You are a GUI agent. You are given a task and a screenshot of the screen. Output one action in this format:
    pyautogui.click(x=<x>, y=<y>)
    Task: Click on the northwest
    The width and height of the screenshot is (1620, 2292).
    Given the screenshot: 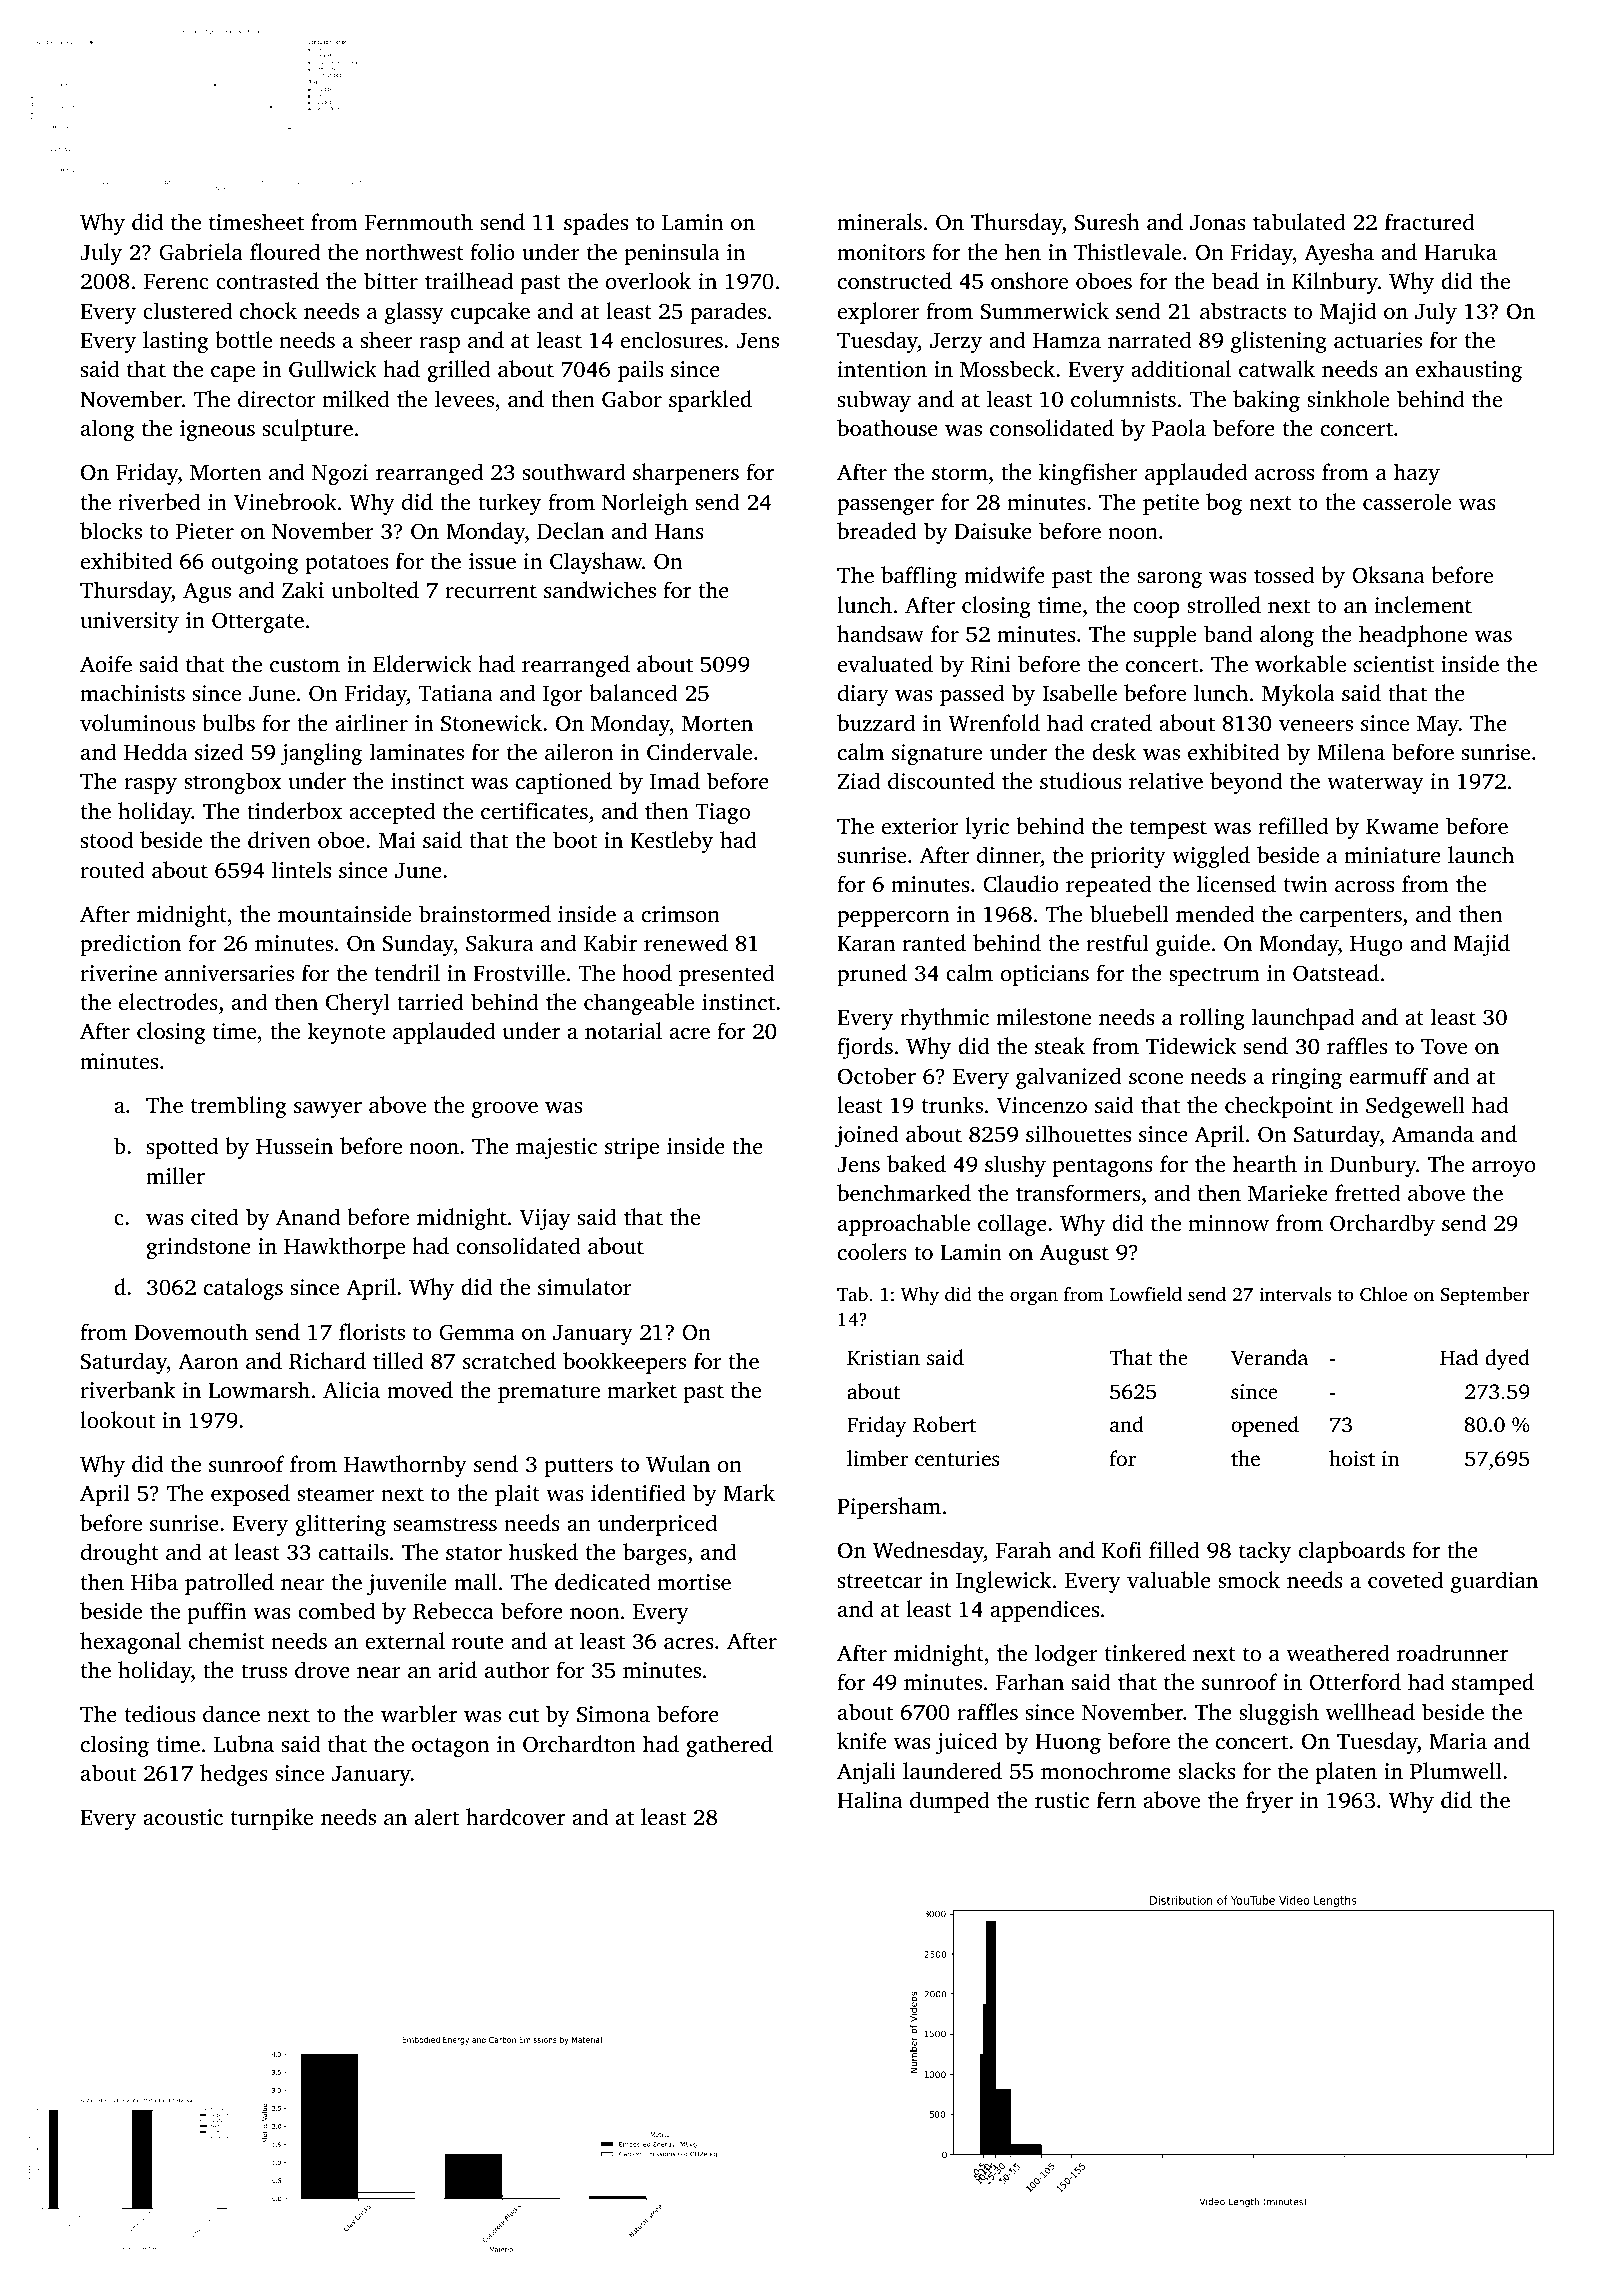 What is the action you would take?
    pyautogui.click(x=414, y=251)
